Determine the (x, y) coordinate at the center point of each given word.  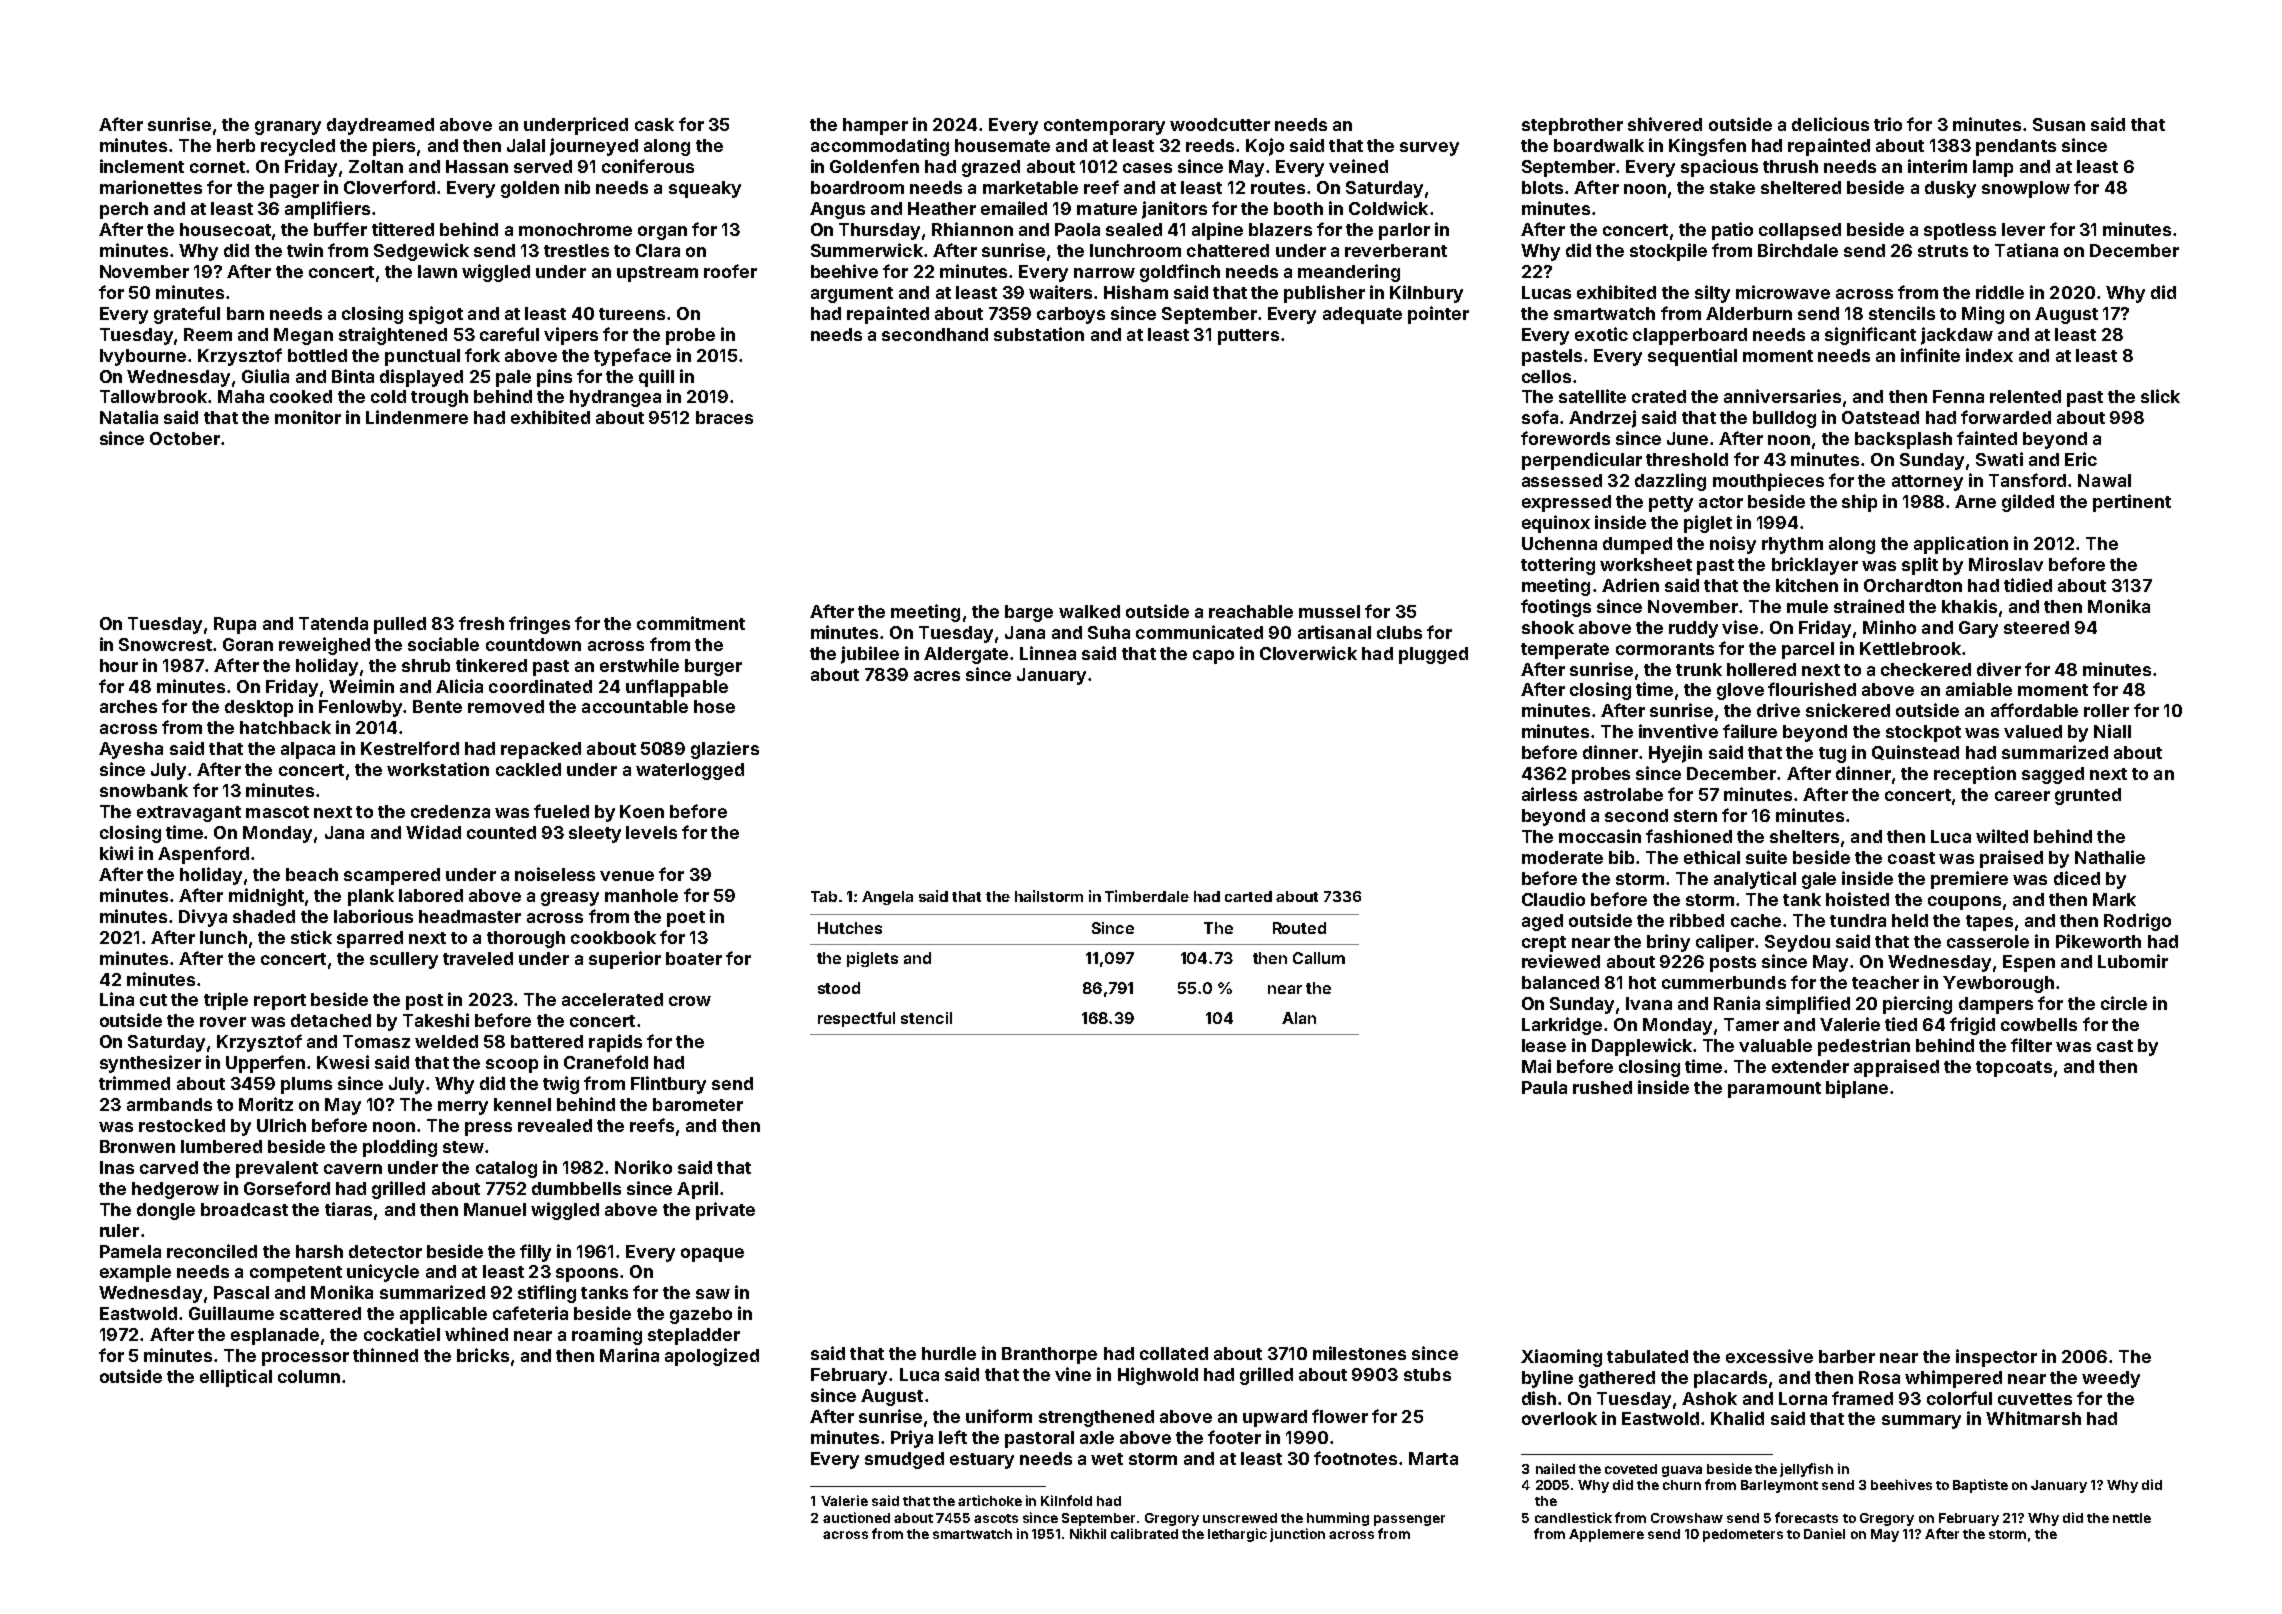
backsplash (1903, 440)
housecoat (225, 229)
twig (561, 1085)
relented (2025, 396)
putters (1248, 337)
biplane (1857, 1089)
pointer (1438, 315)
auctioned (856, 1517)
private (725, 1211)
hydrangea (615, 398)
